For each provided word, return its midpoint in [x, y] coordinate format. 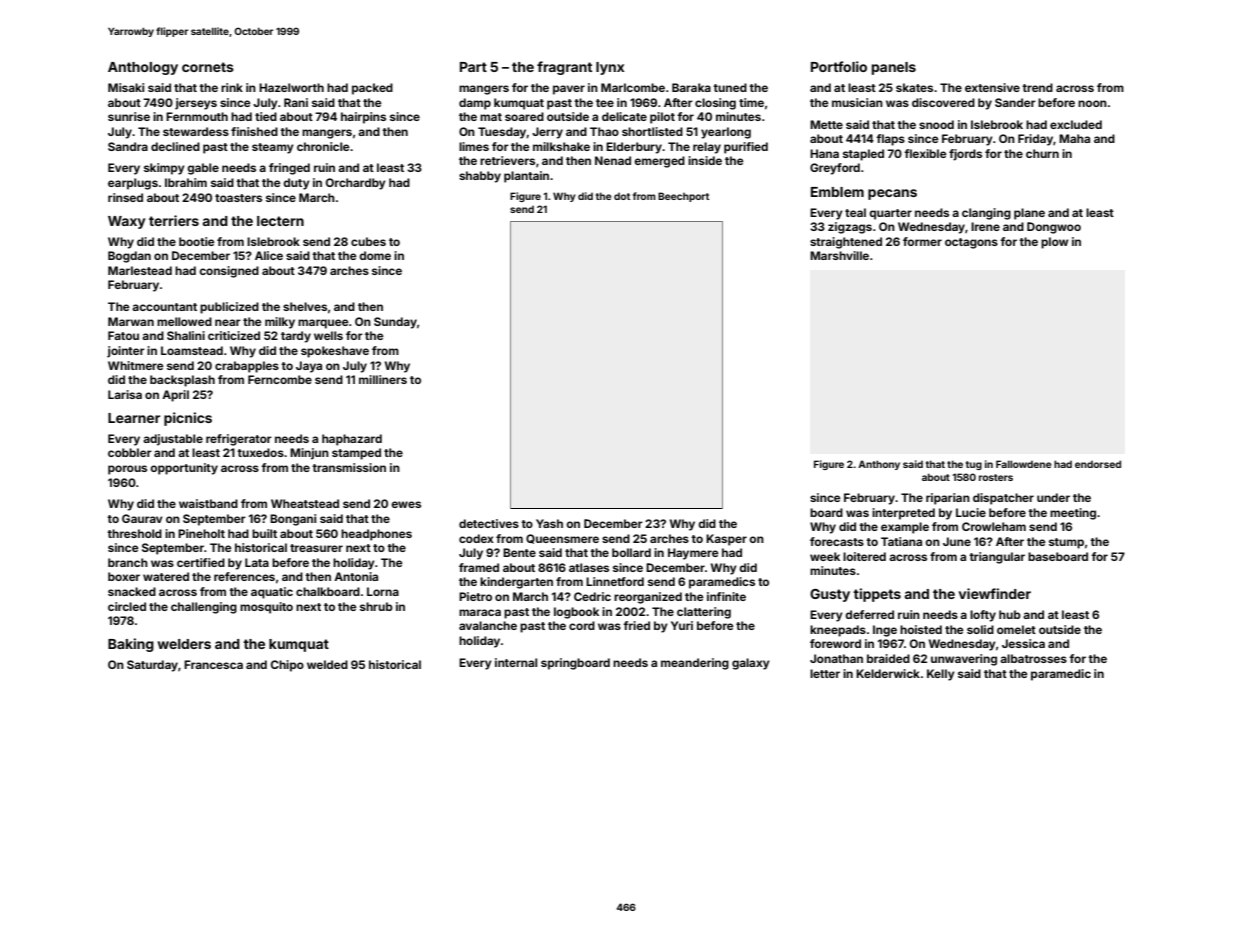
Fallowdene [1024, 464]
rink [232, 87]
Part [473, 67]
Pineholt [201, 533]
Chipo [287, 666]
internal [516, 662]
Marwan [131, 321]
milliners [383, 379]
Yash [549, 523]
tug [974, 465]
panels [894, 68]
